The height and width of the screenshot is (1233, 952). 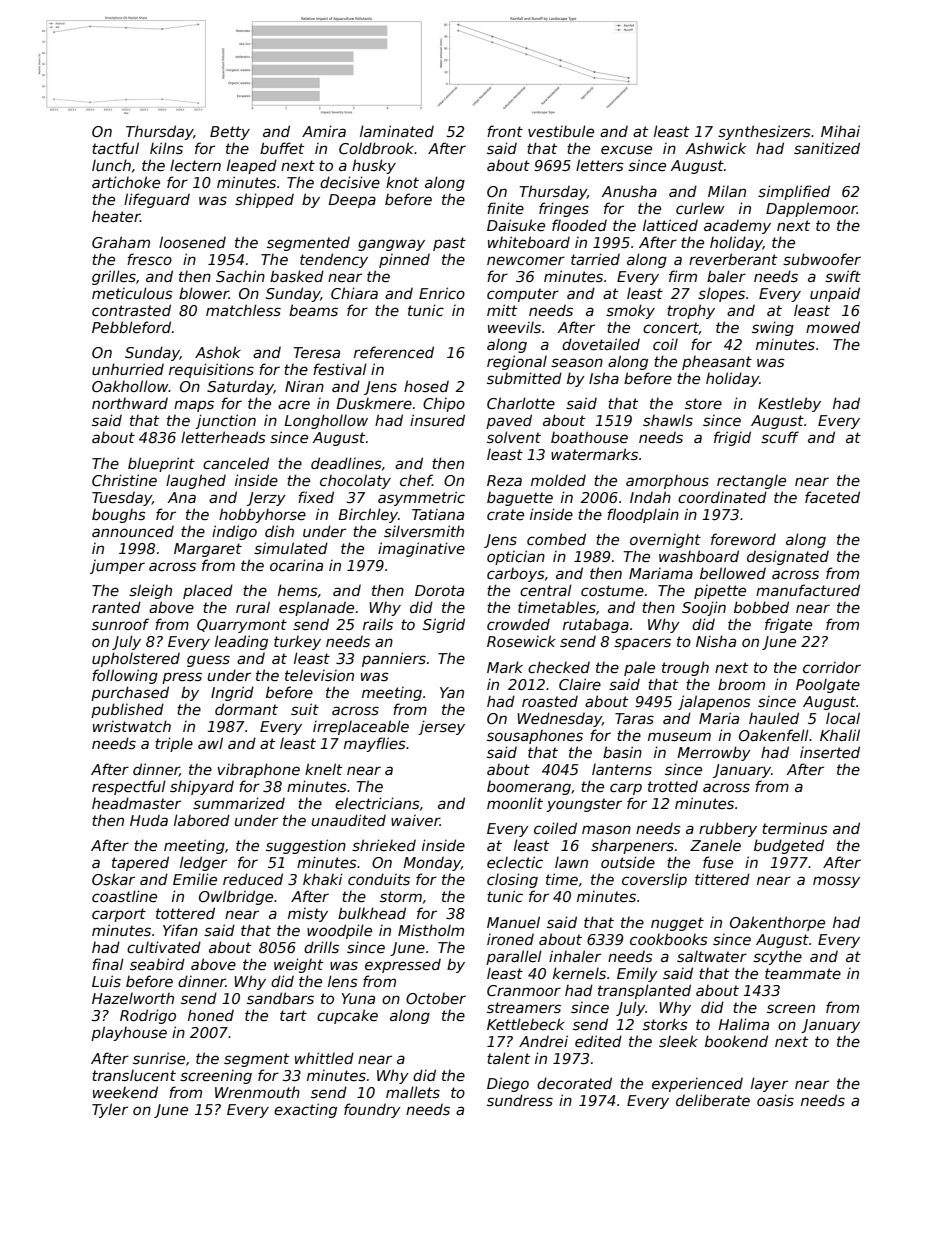 I want to click on Betty, so click(x=230, y=133).
